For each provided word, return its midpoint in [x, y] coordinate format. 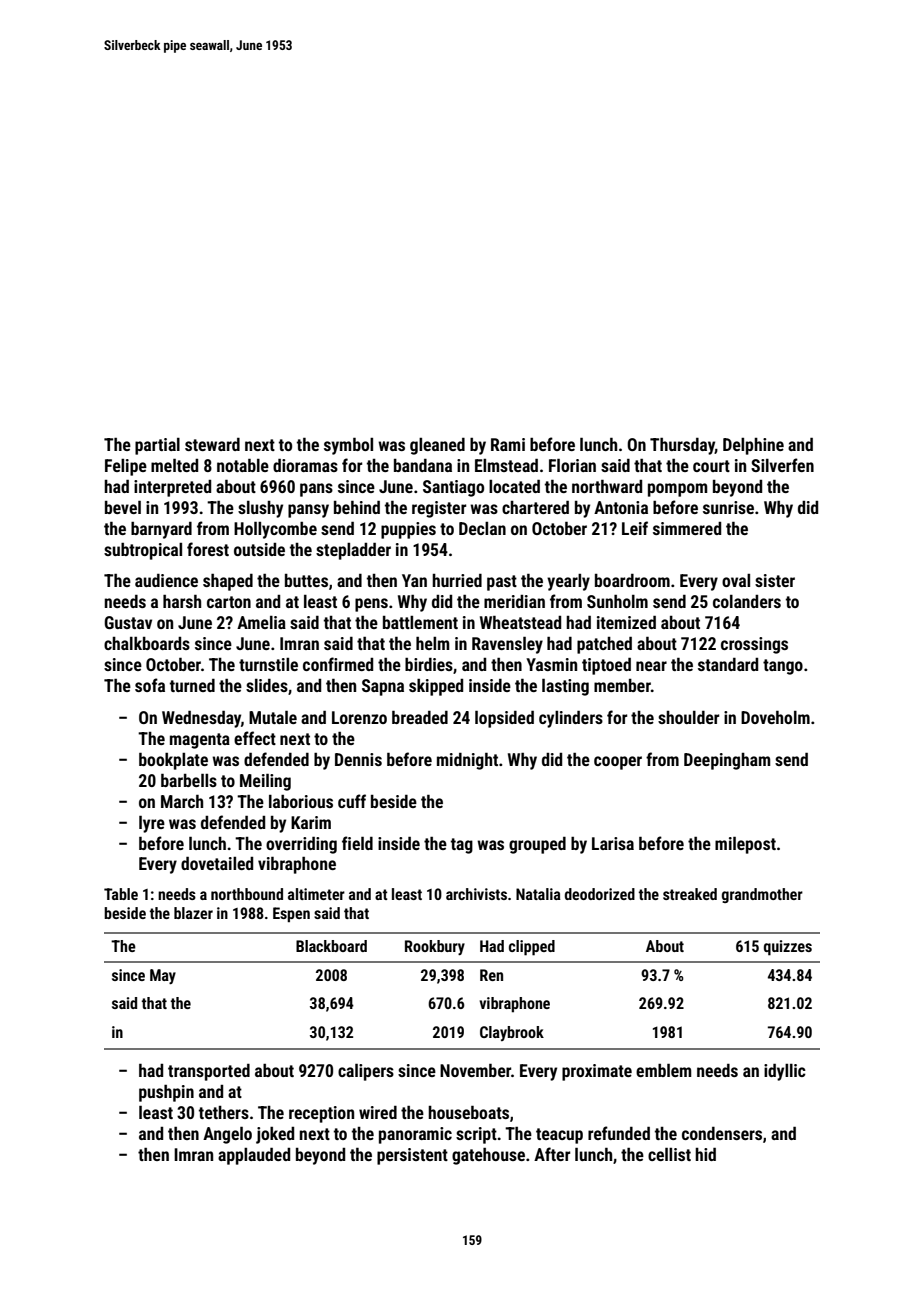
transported [209, 1072]
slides [267, 685]
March [182, 801]
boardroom [632, 580]
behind [357, 507]
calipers [366, 1072]
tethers [224, 1112]
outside [259, 549]
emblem [663, 1070]
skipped [436, 687]
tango [783, 667]
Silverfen [782, 465]
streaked [690, 894]
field [357, 843]
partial [157, 446]
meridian [514, 601]
